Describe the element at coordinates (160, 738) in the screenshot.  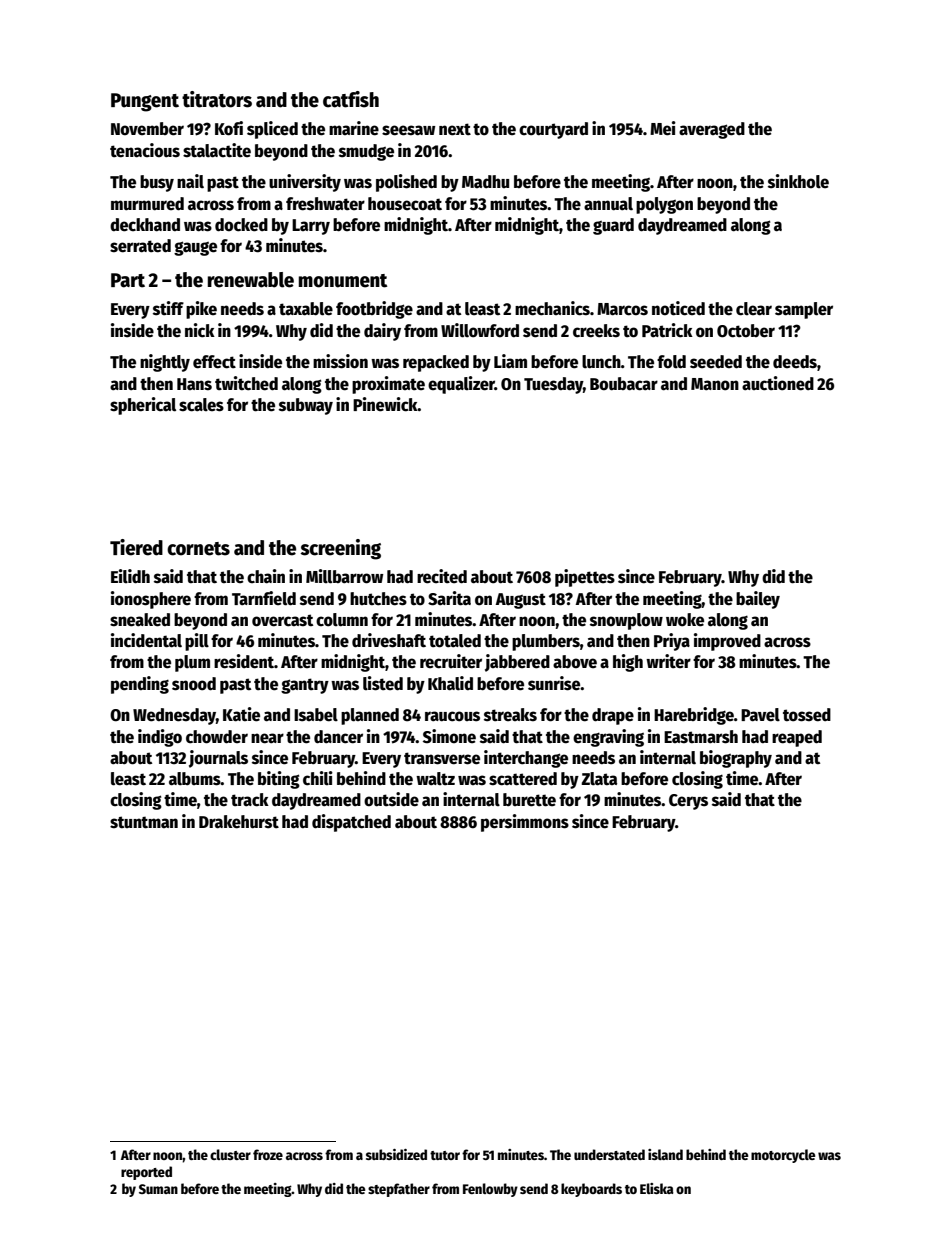
I see `indigo` at that location.
